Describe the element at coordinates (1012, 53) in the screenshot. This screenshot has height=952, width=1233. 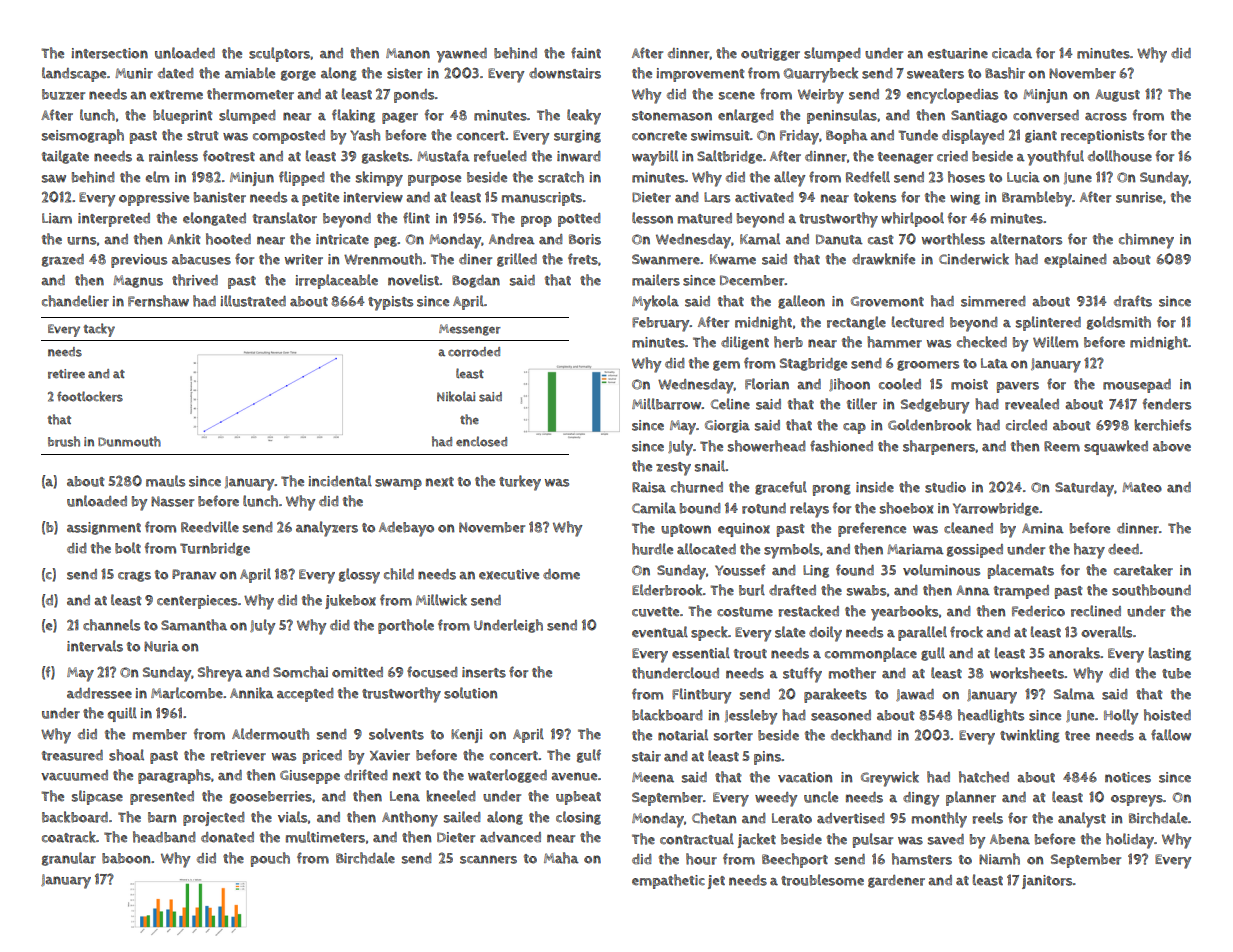
I see `cicada` at that location.
